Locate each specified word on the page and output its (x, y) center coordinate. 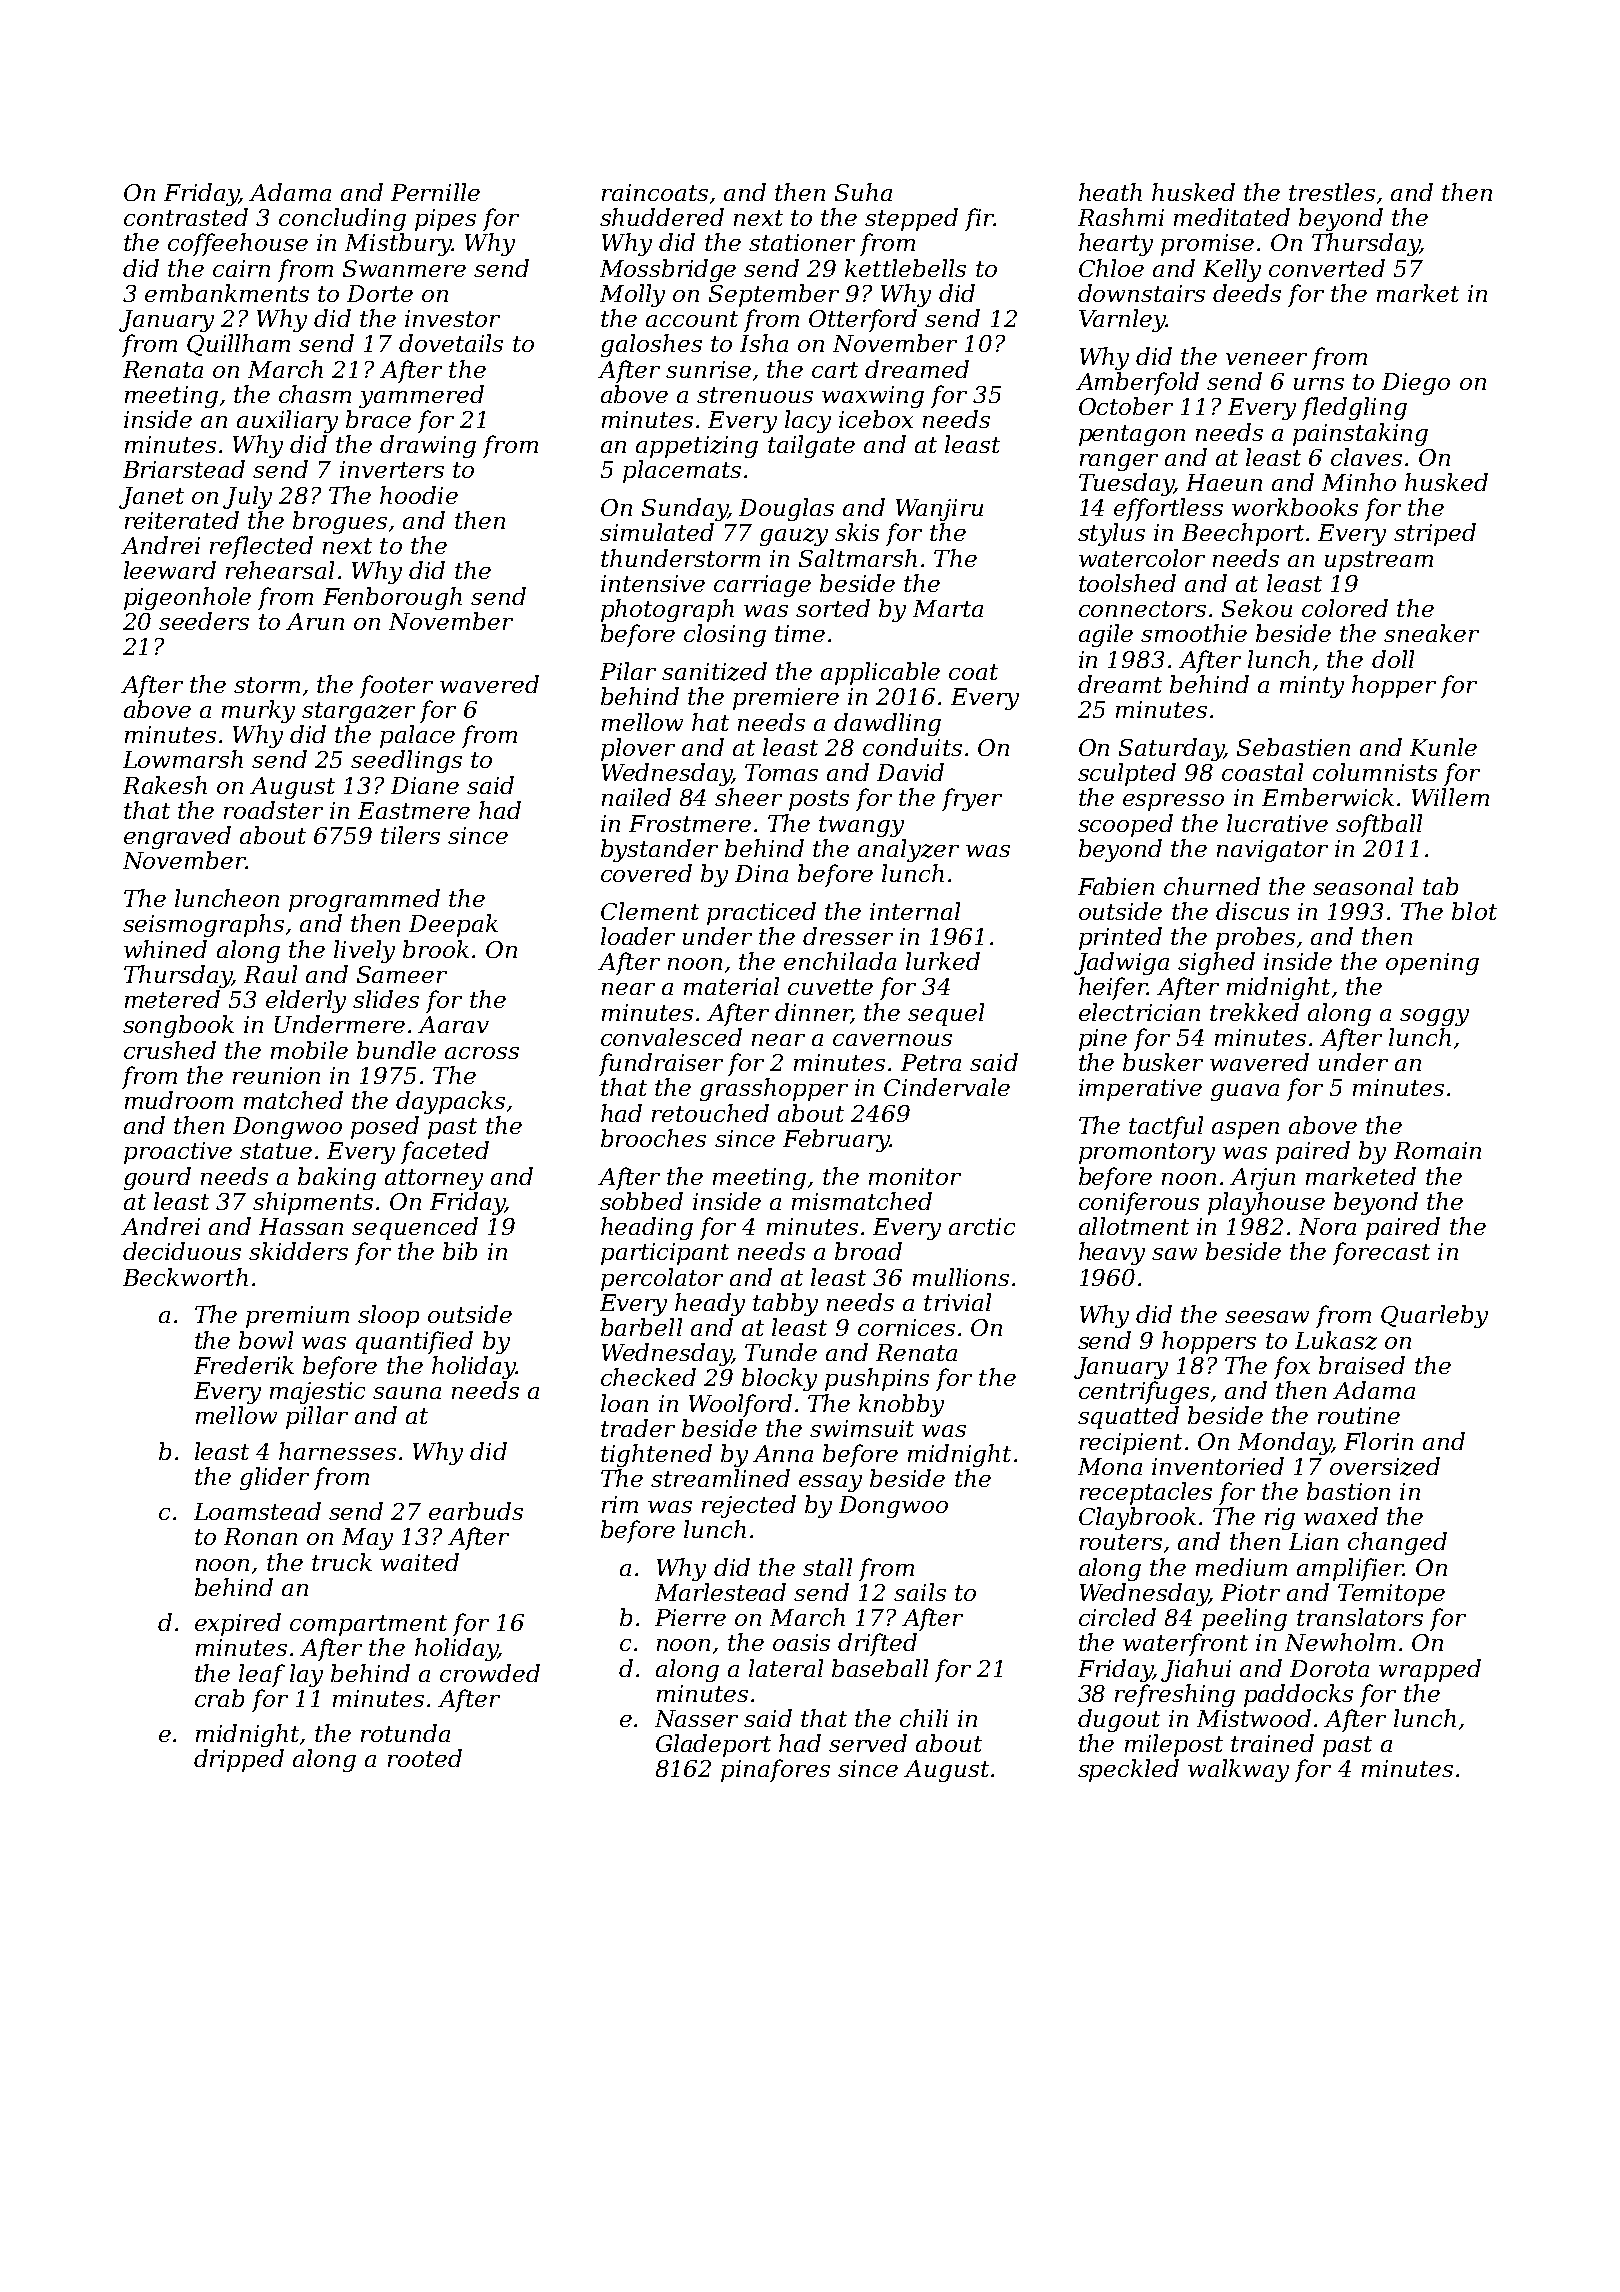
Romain (1437, 1150)
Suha (863, 192)
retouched (710, 1113)
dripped (239, 1760)
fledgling (1354, 408)
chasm (315, 394)
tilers (410, 835)
